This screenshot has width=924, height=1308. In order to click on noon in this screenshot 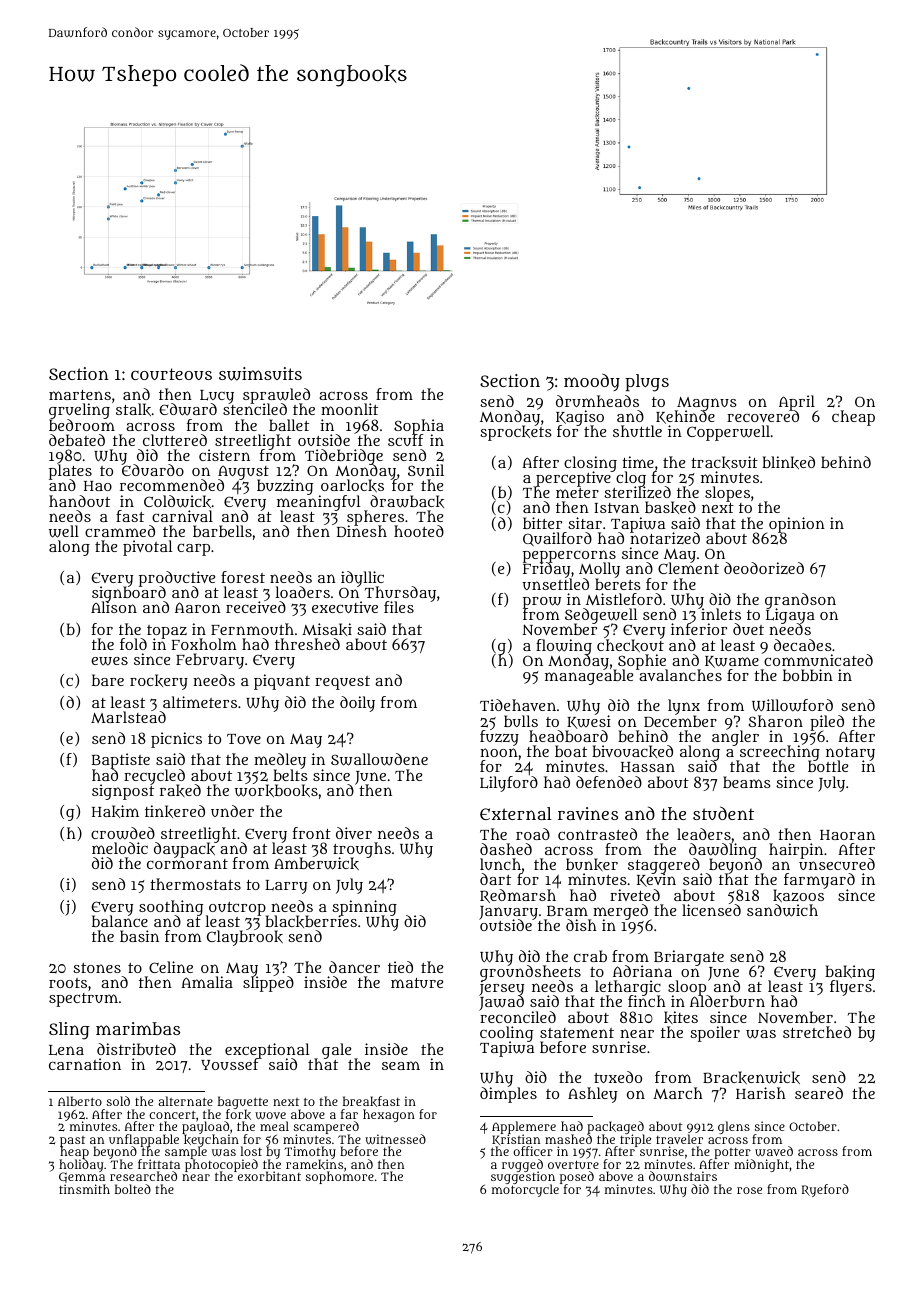, I will do `click(499, 752)`.
